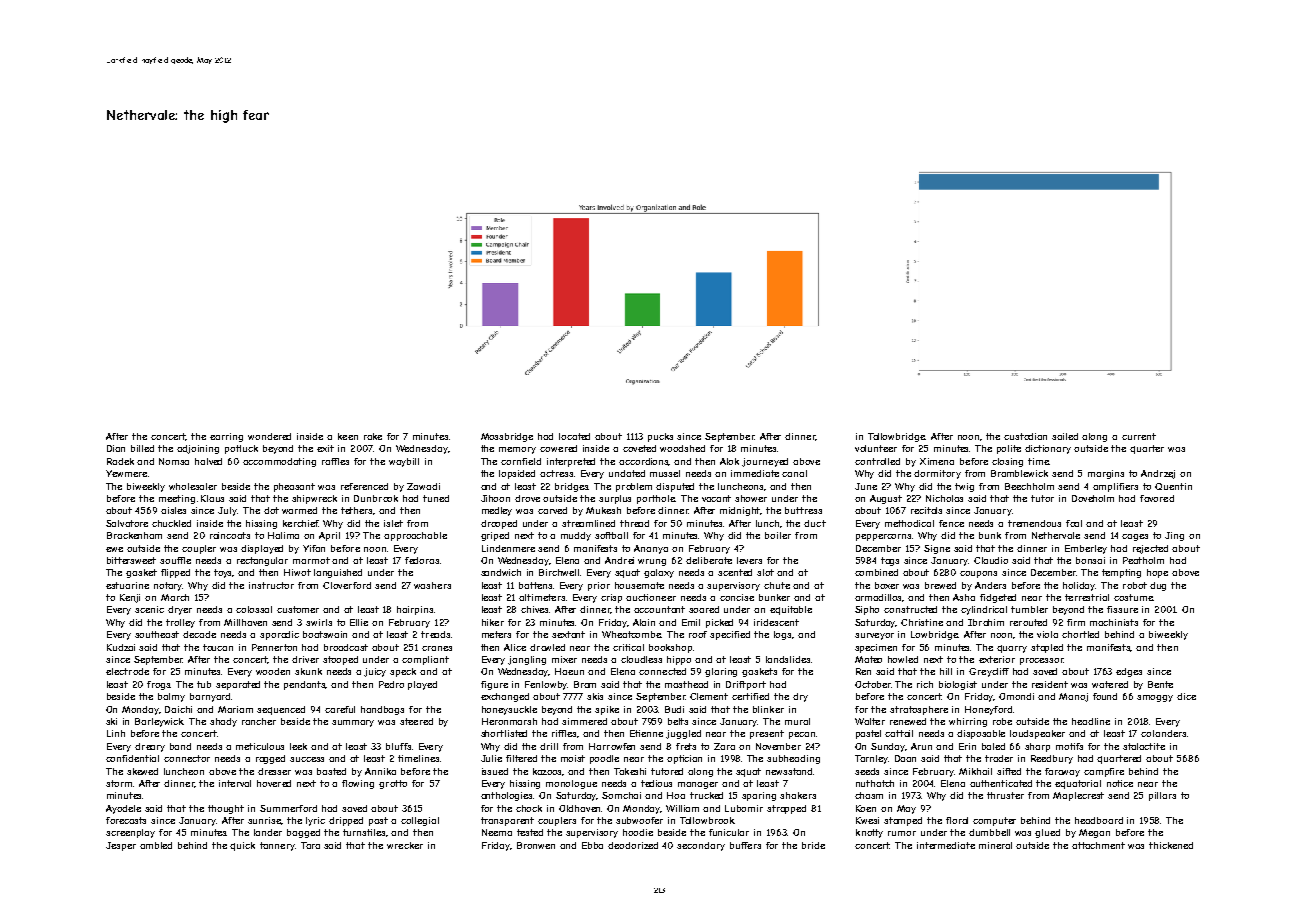  I want to click on handbags, so click(382, 710).
